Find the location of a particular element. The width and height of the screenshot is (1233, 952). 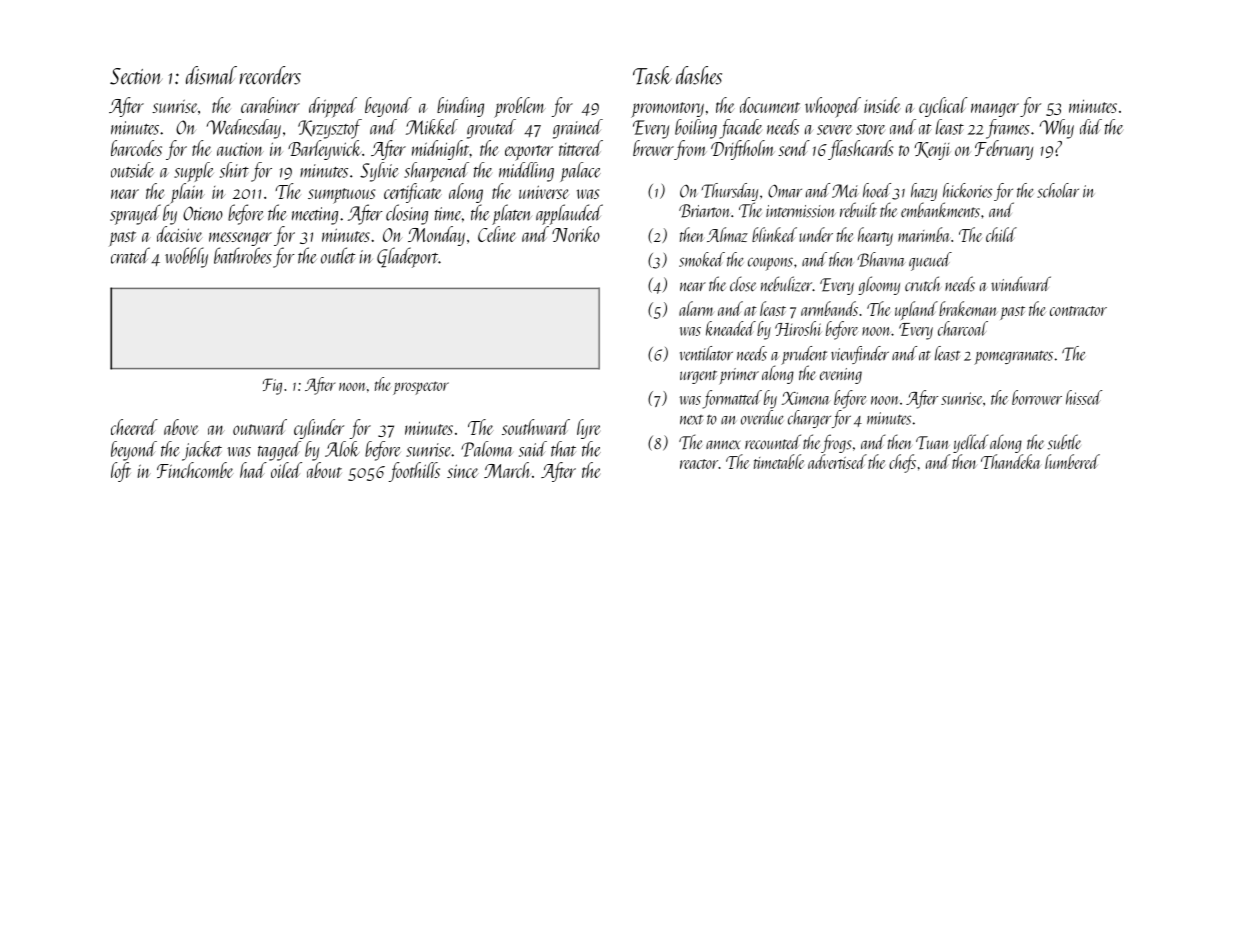

did is located at coordinates (1091, 127).
